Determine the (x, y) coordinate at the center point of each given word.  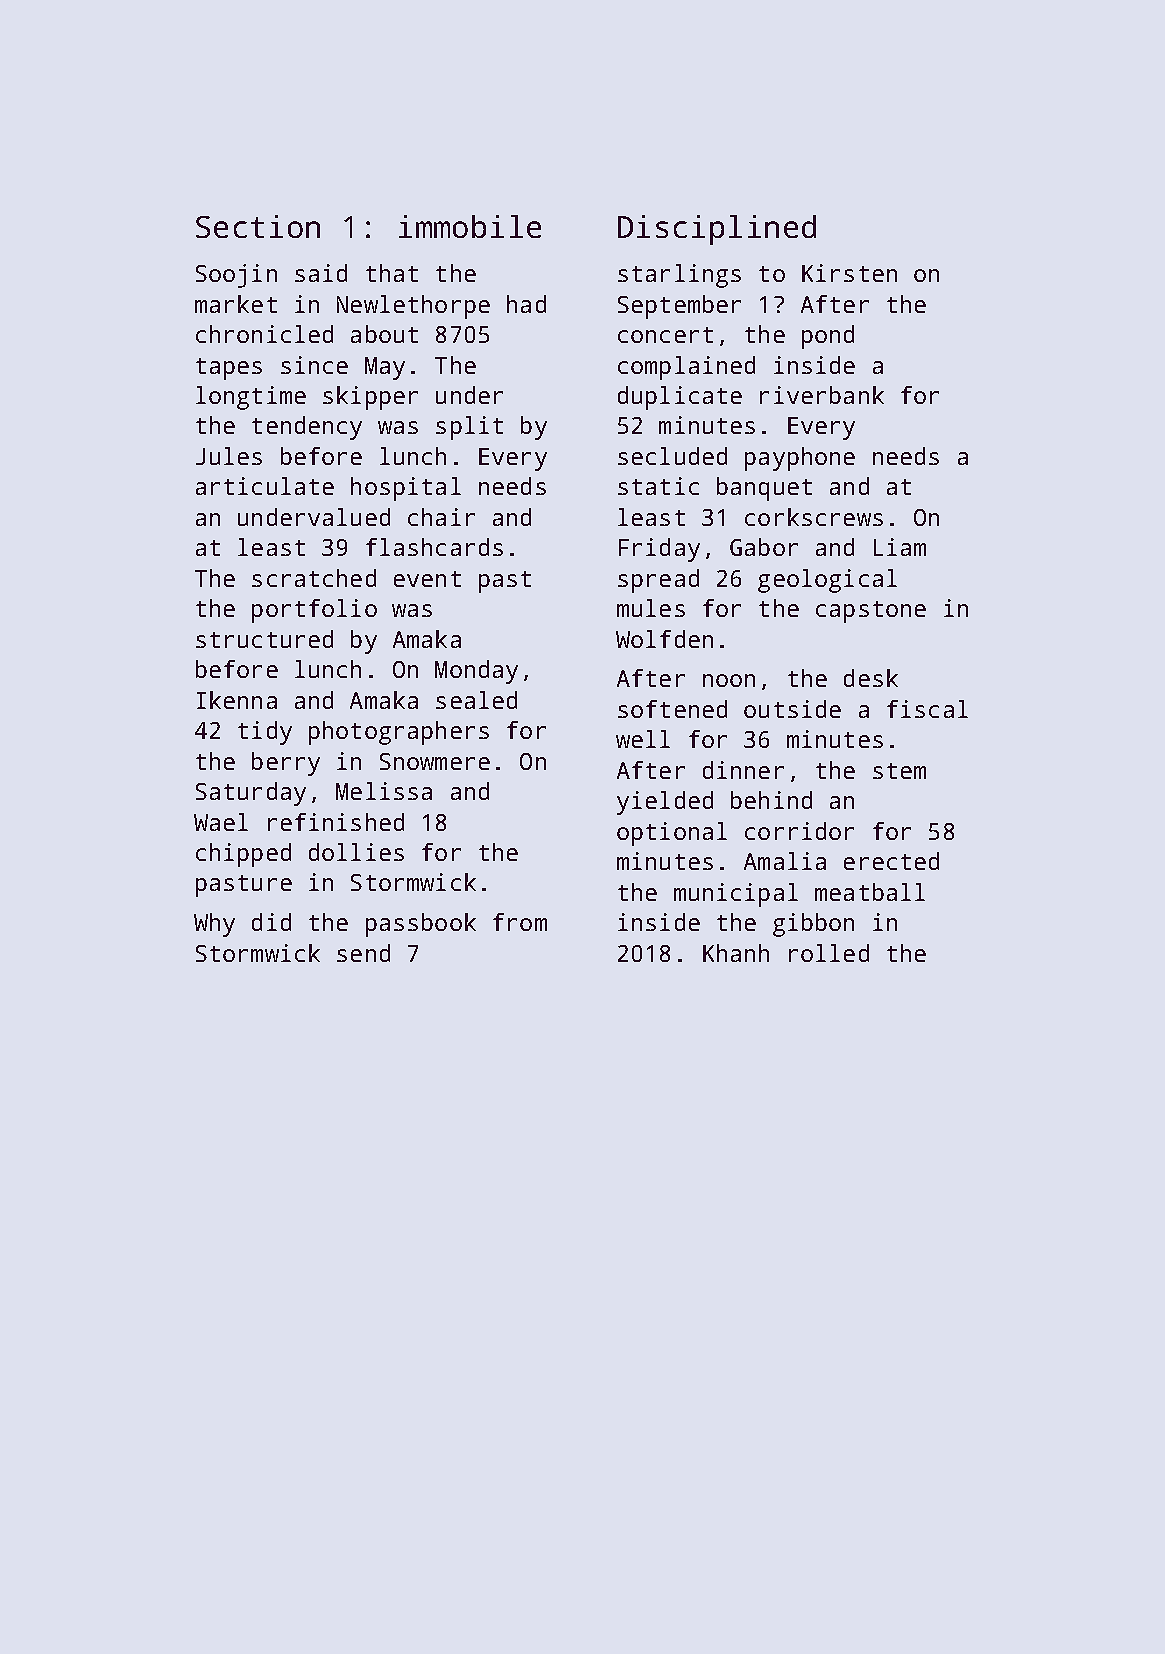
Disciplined (717, 230)
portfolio (314, 611)
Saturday (251, 794)
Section (258, 226)
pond (828, 337)
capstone (871, 612)
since (314, 365)
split (469, 428)
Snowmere (435, 761)
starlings (679, 276)
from (520, 922)
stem (899, 771)
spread (658, 581)
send (363, 953)
